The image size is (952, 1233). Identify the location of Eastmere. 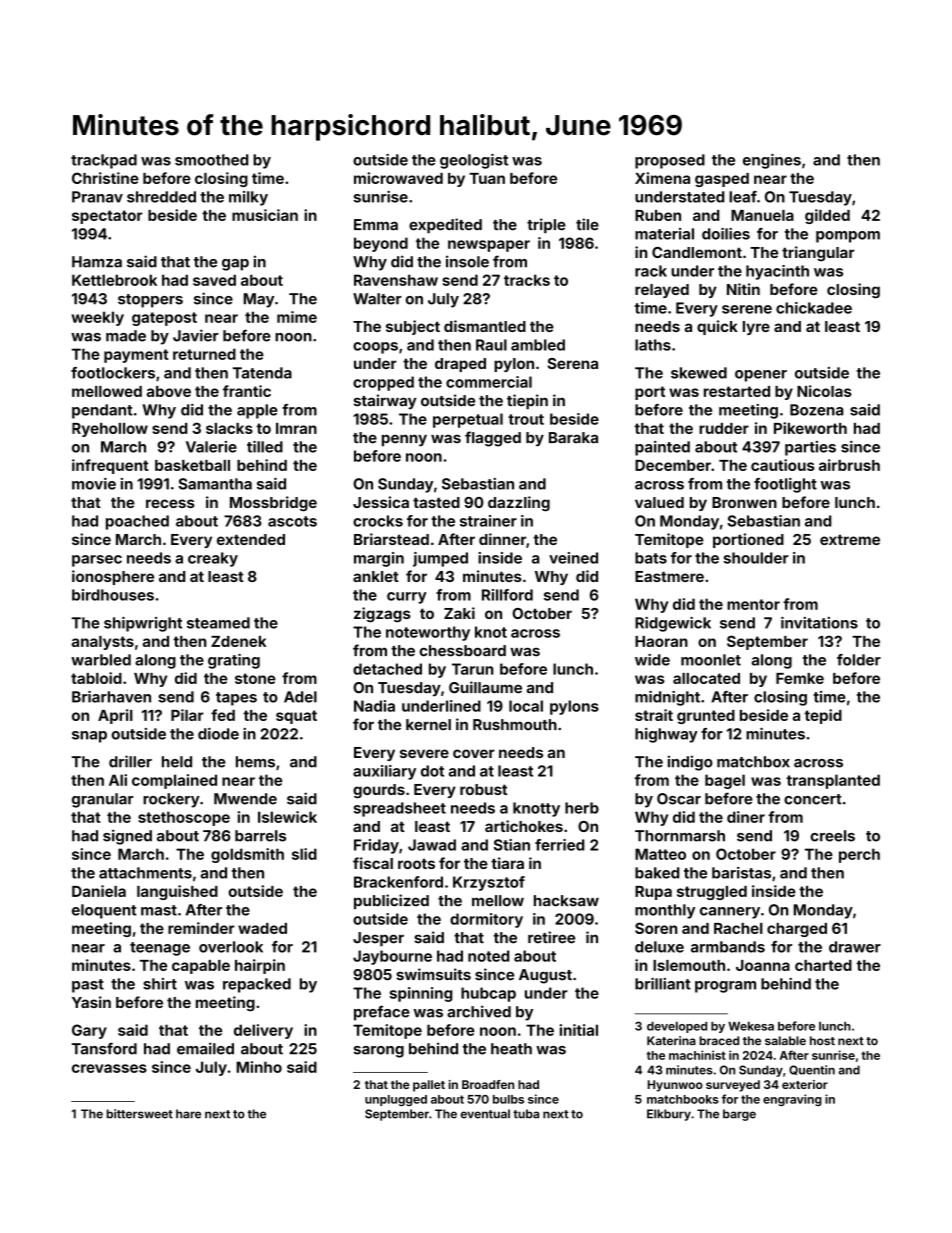
(669, 576).
